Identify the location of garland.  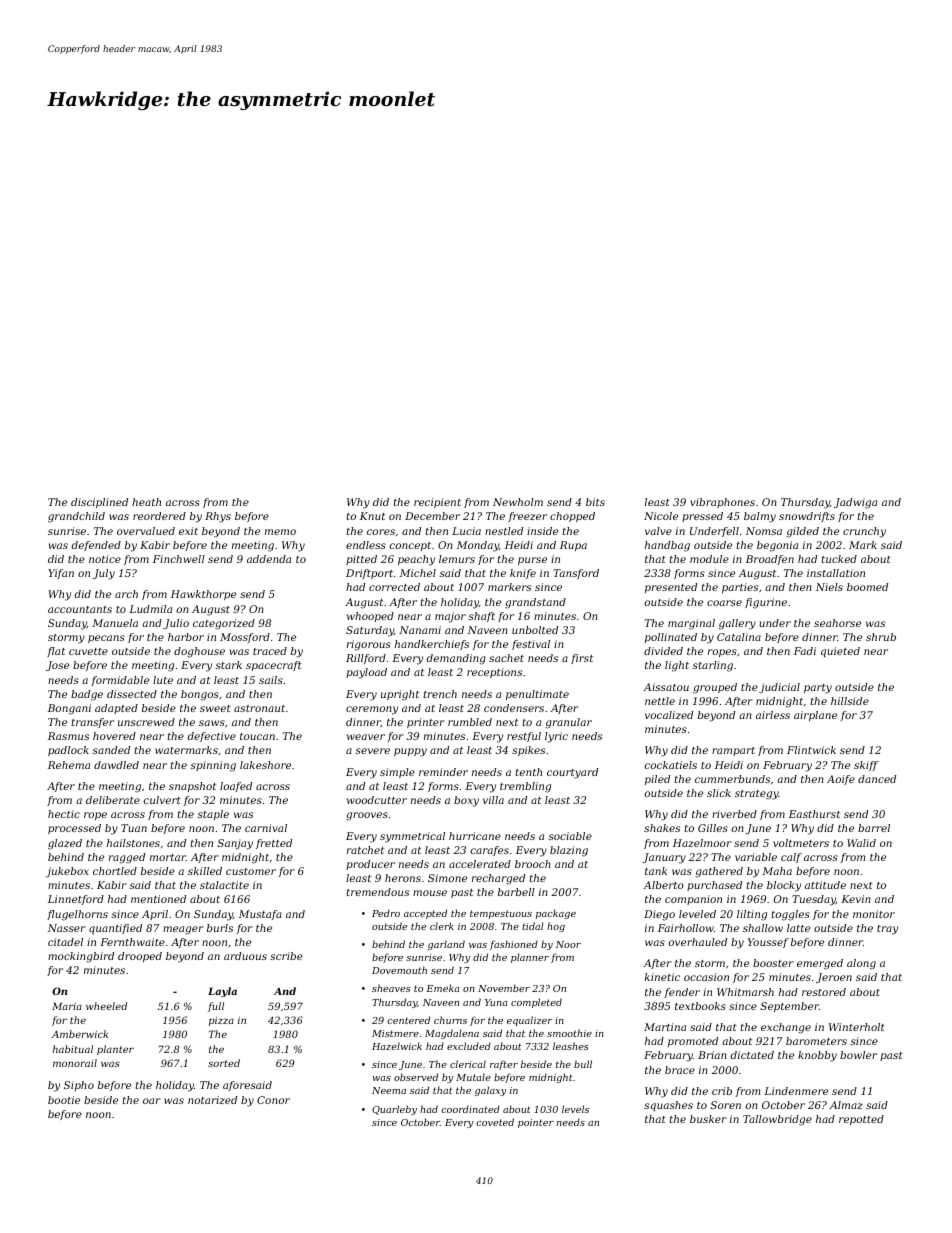
(446, 945).
